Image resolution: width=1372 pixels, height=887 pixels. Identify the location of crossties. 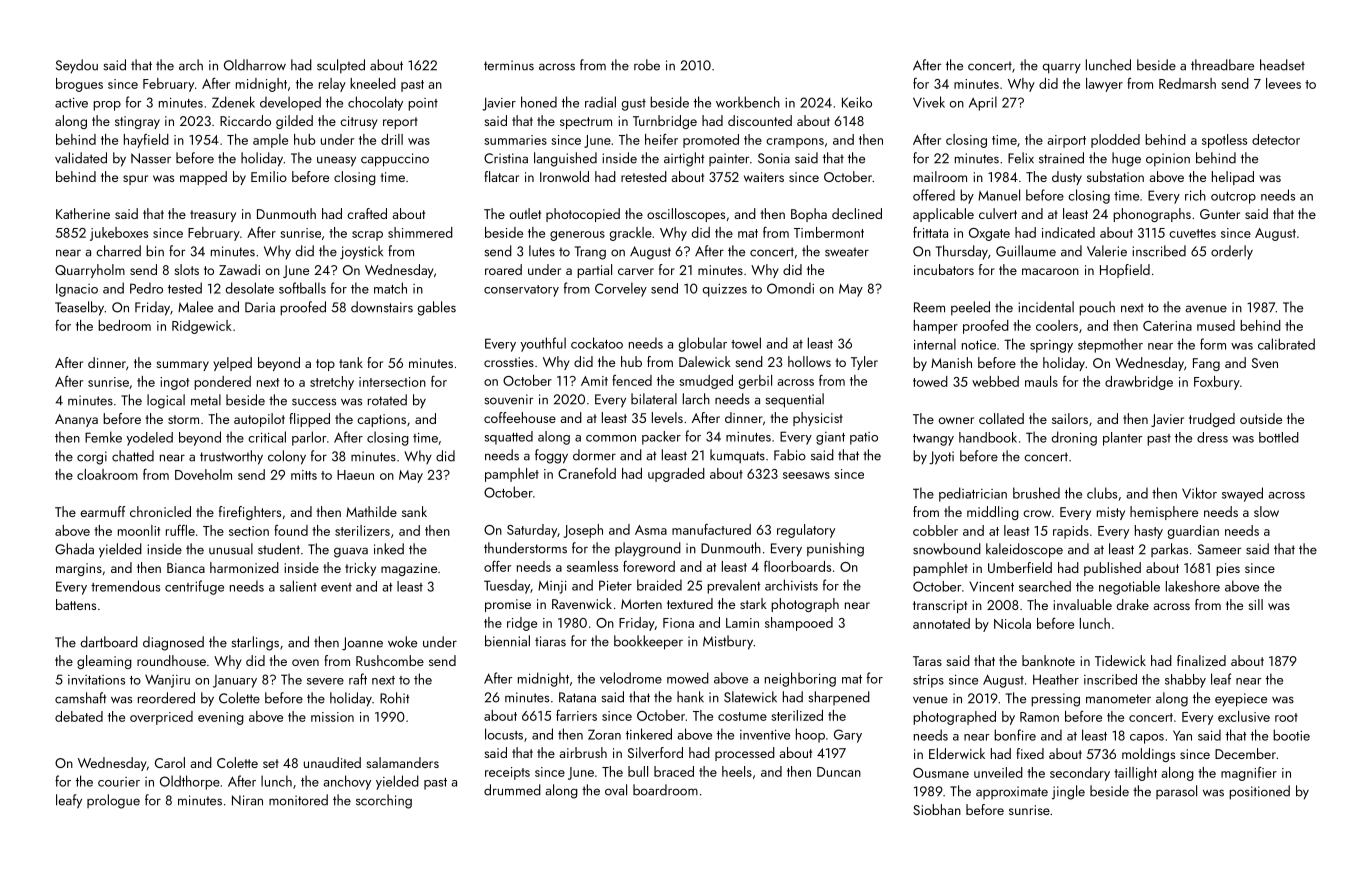
(509, 362).
